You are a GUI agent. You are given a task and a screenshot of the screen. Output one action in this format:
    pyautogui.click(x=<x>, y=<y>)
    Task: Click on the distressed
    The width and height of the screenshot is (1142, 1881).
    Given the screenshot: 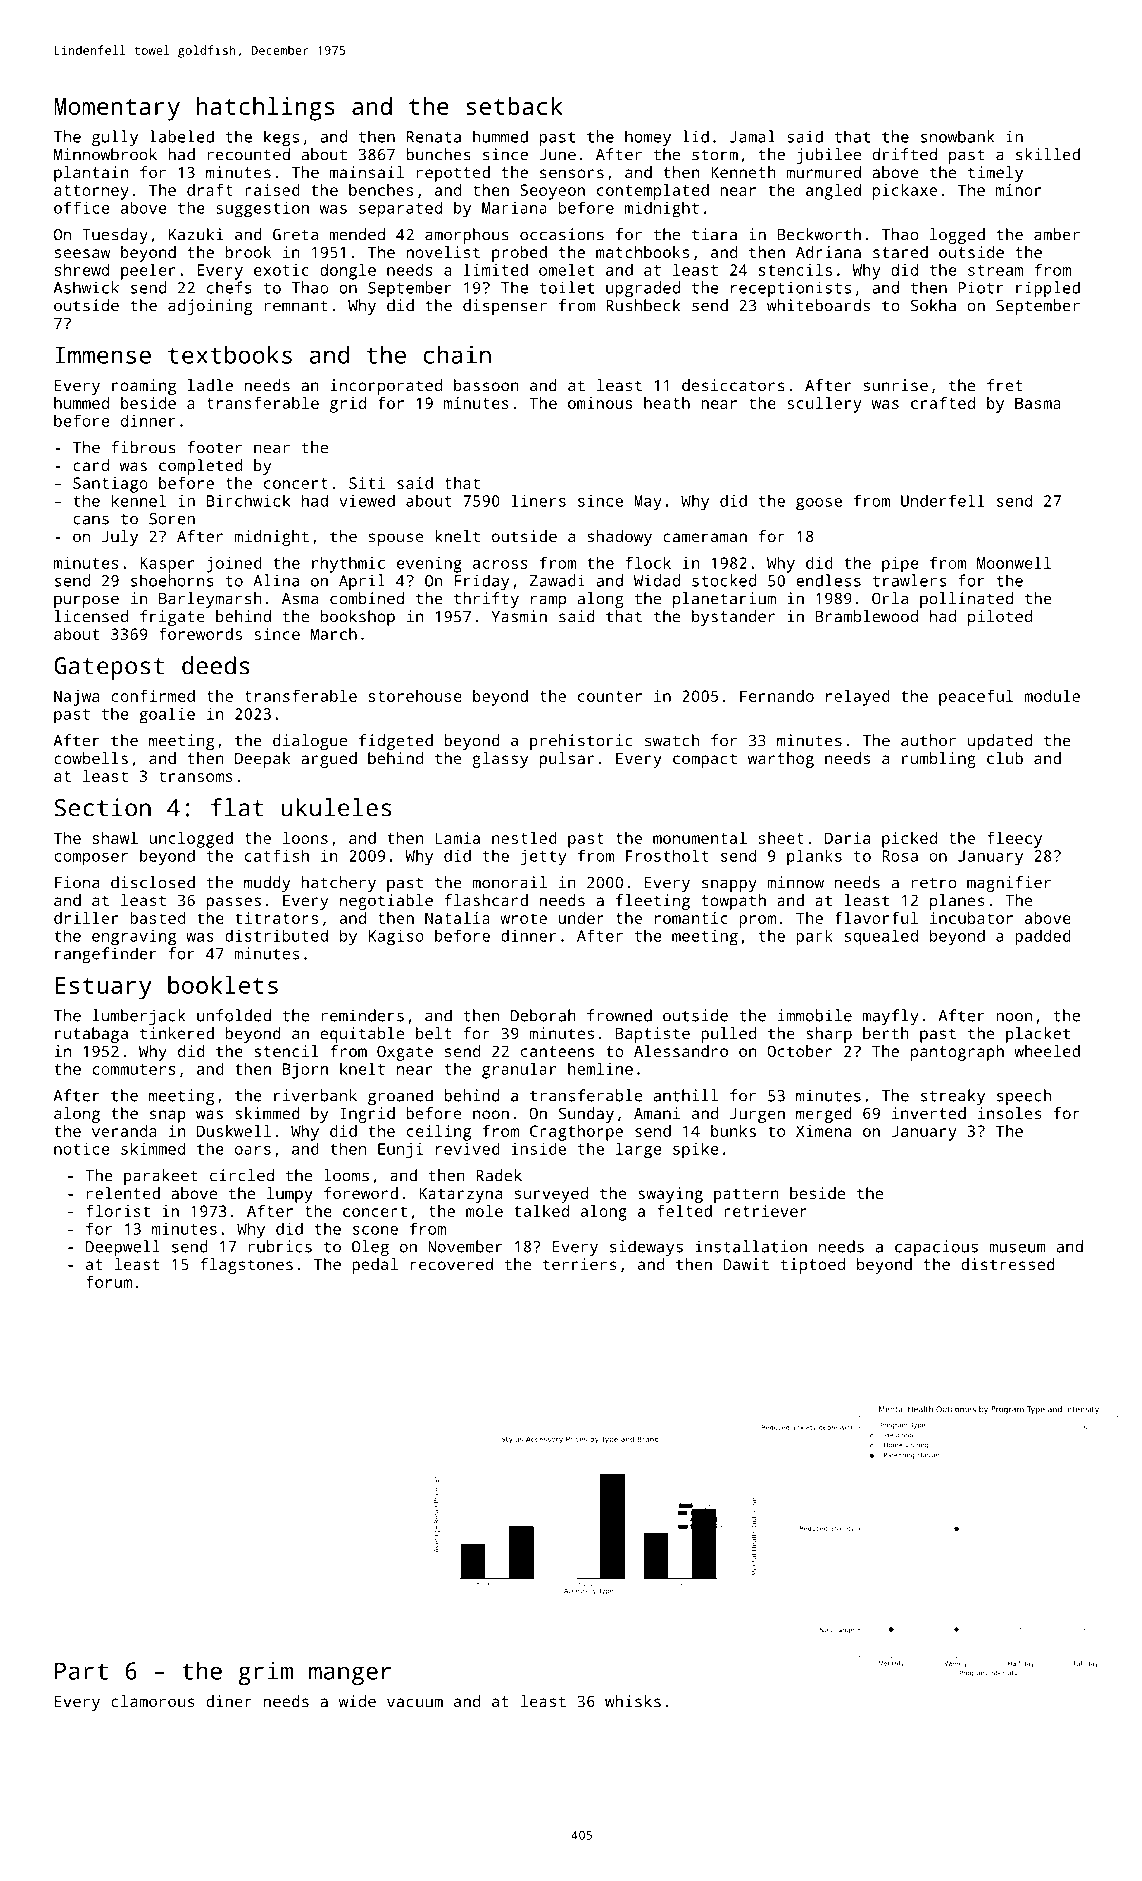 What is the action you would take?
    pyautogui.click(x=1008, y=1264)
